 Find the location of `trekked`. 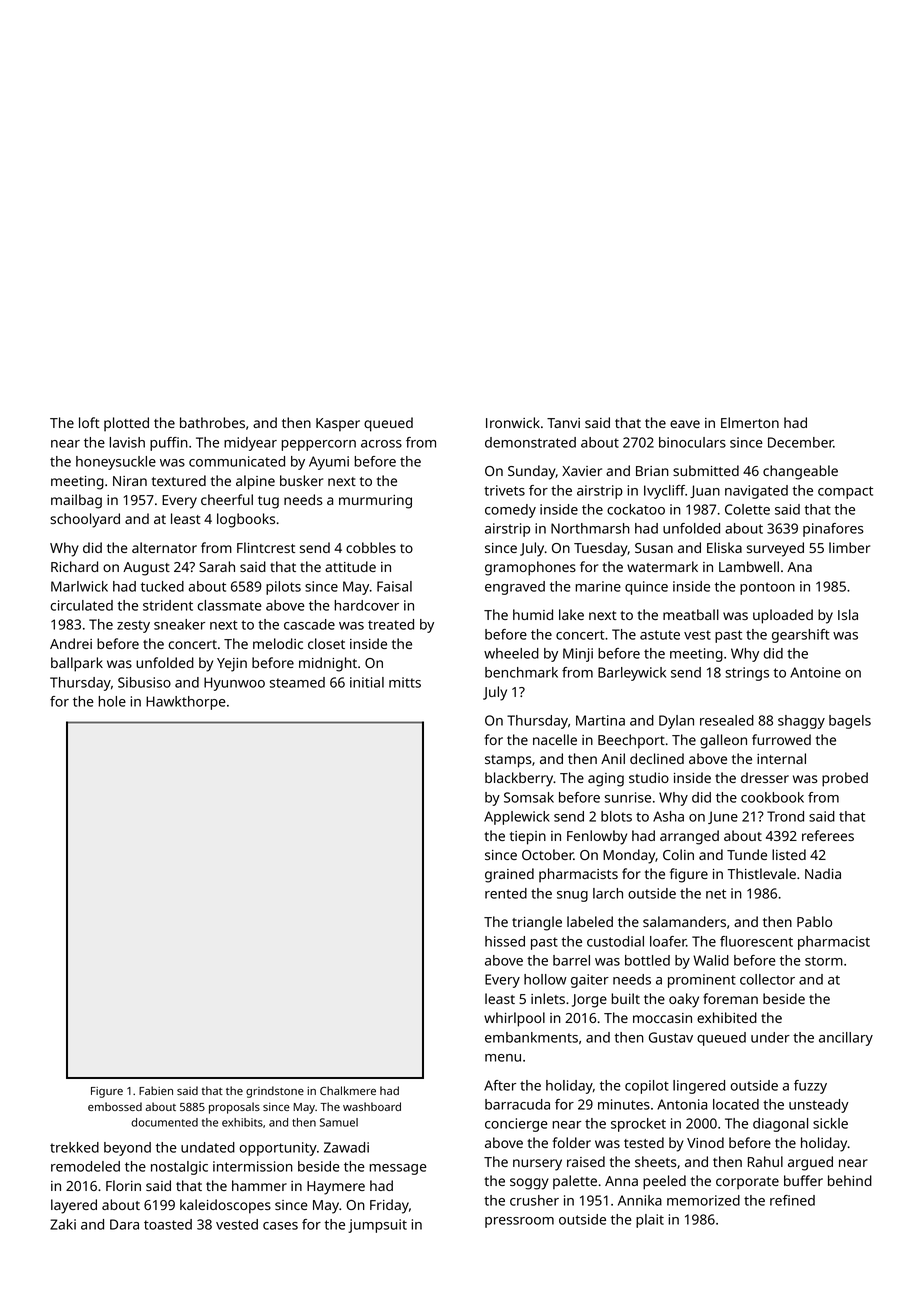

trekked is located at coordinates (74, 1147).
